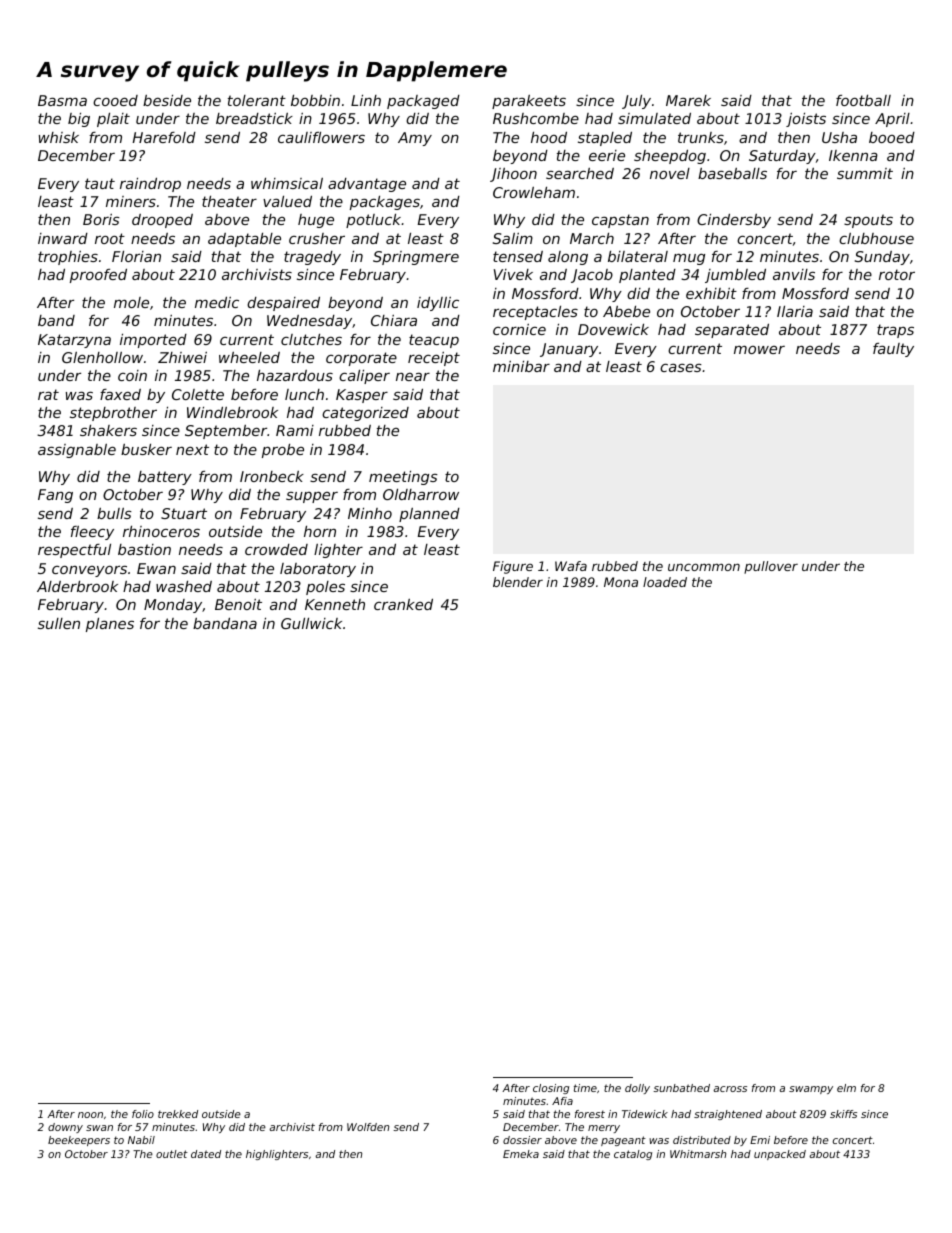 This document has height=1233, width=952. What do you see at coordinates (551, 1089) in the document?
I see `closing` at bounding box center [551, 1089].
